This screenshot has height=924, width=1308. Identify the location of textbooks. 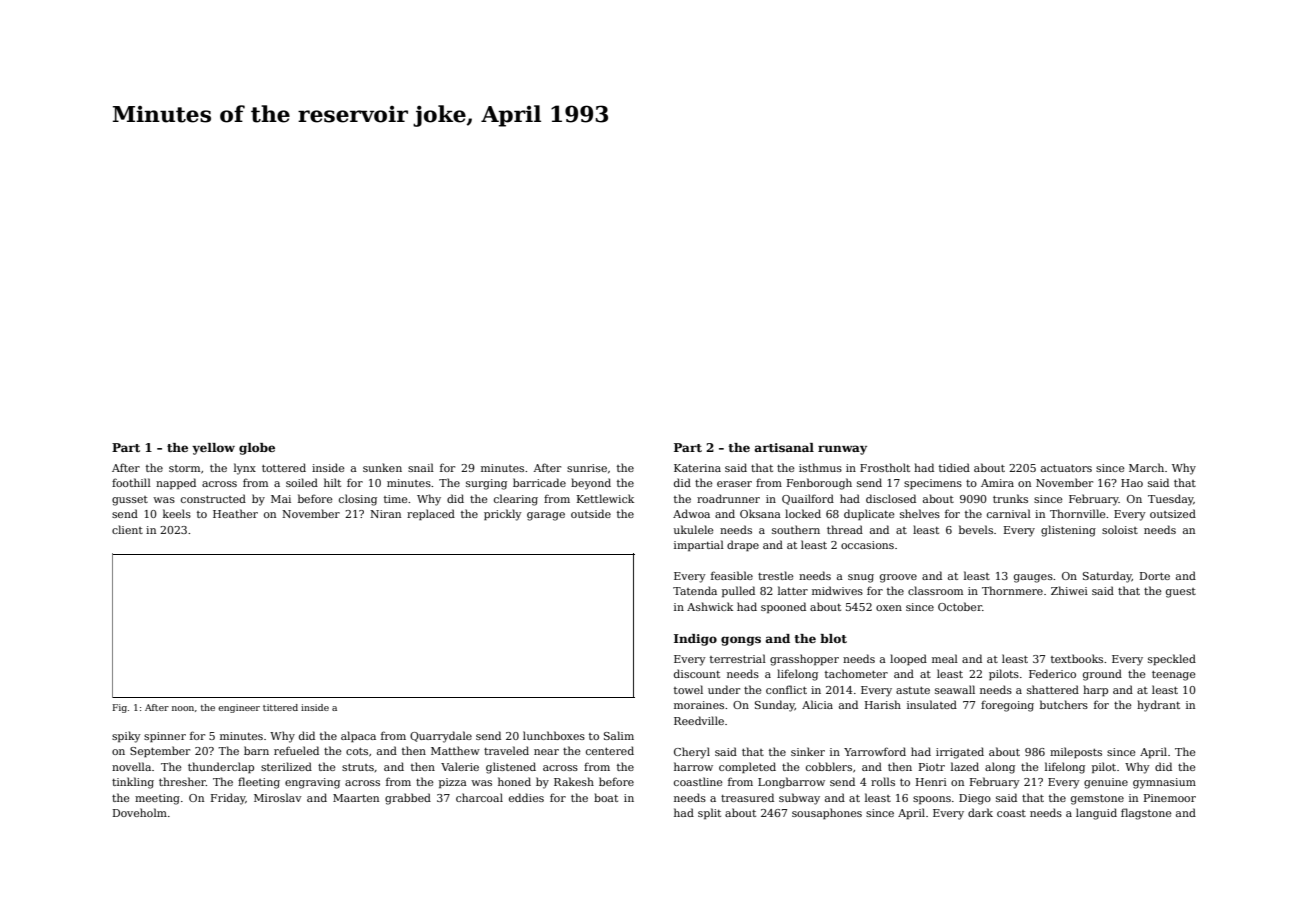
(1077, 658).
